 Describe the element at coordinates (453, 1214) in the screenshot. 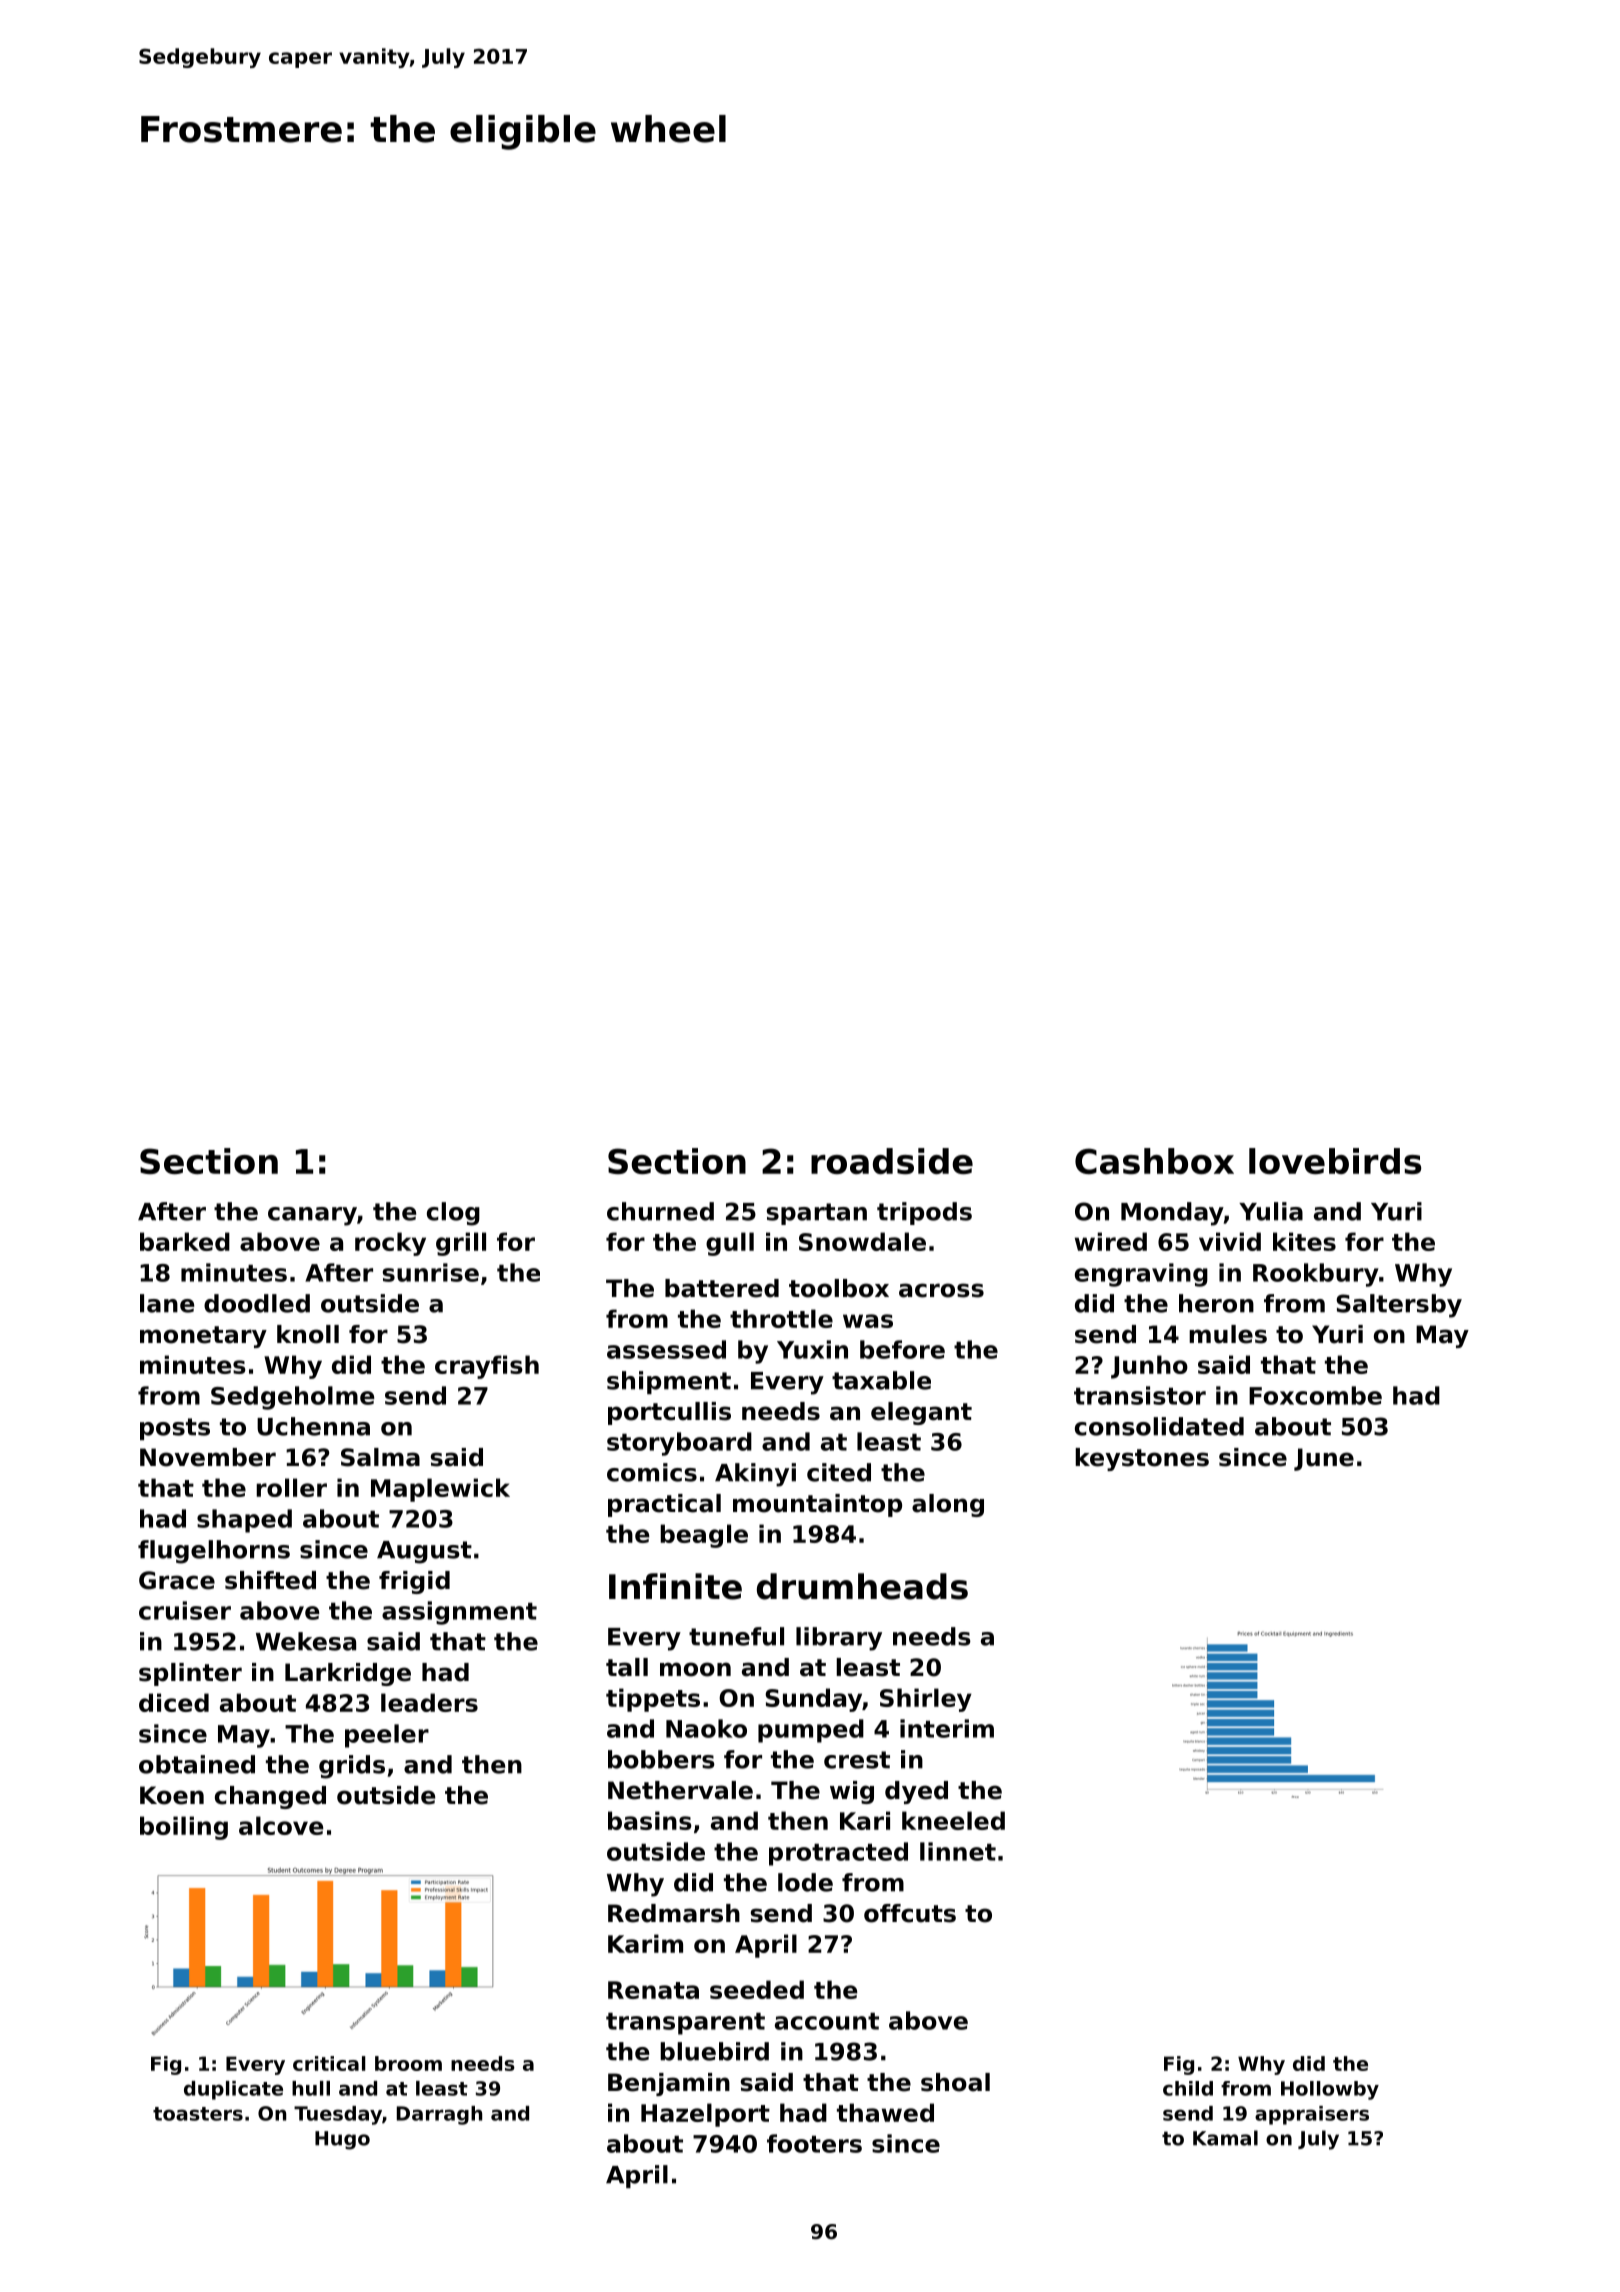

I see `clog` at that location.
